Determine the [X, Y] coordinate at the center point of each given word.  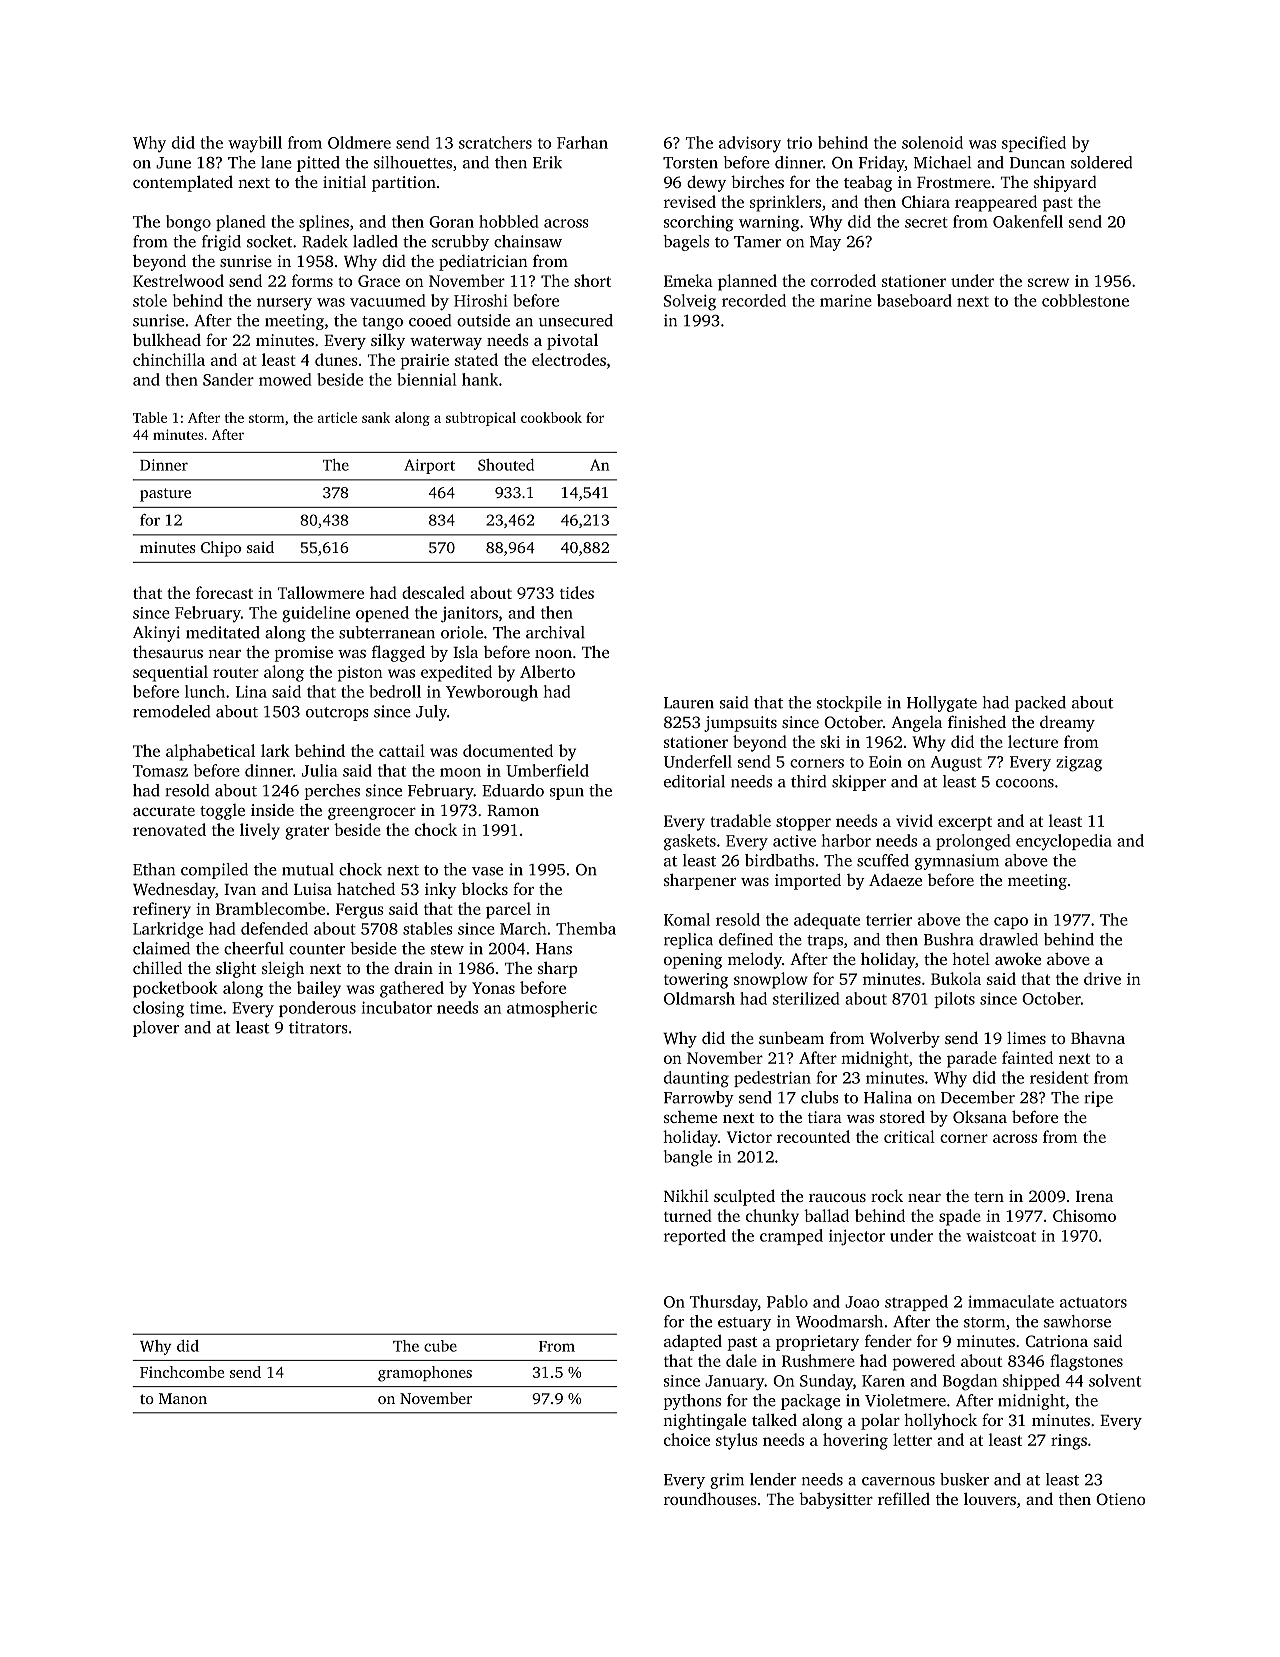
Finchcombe [182, 1372]
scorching [699, 223]
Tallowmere [321, 592]
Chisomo [1084, 1215]
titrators [318, 1027]
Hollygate [942, 704]
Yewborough [492, 693]
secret [926, 222]
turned [688, 1215]
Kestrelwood [178, 280]
